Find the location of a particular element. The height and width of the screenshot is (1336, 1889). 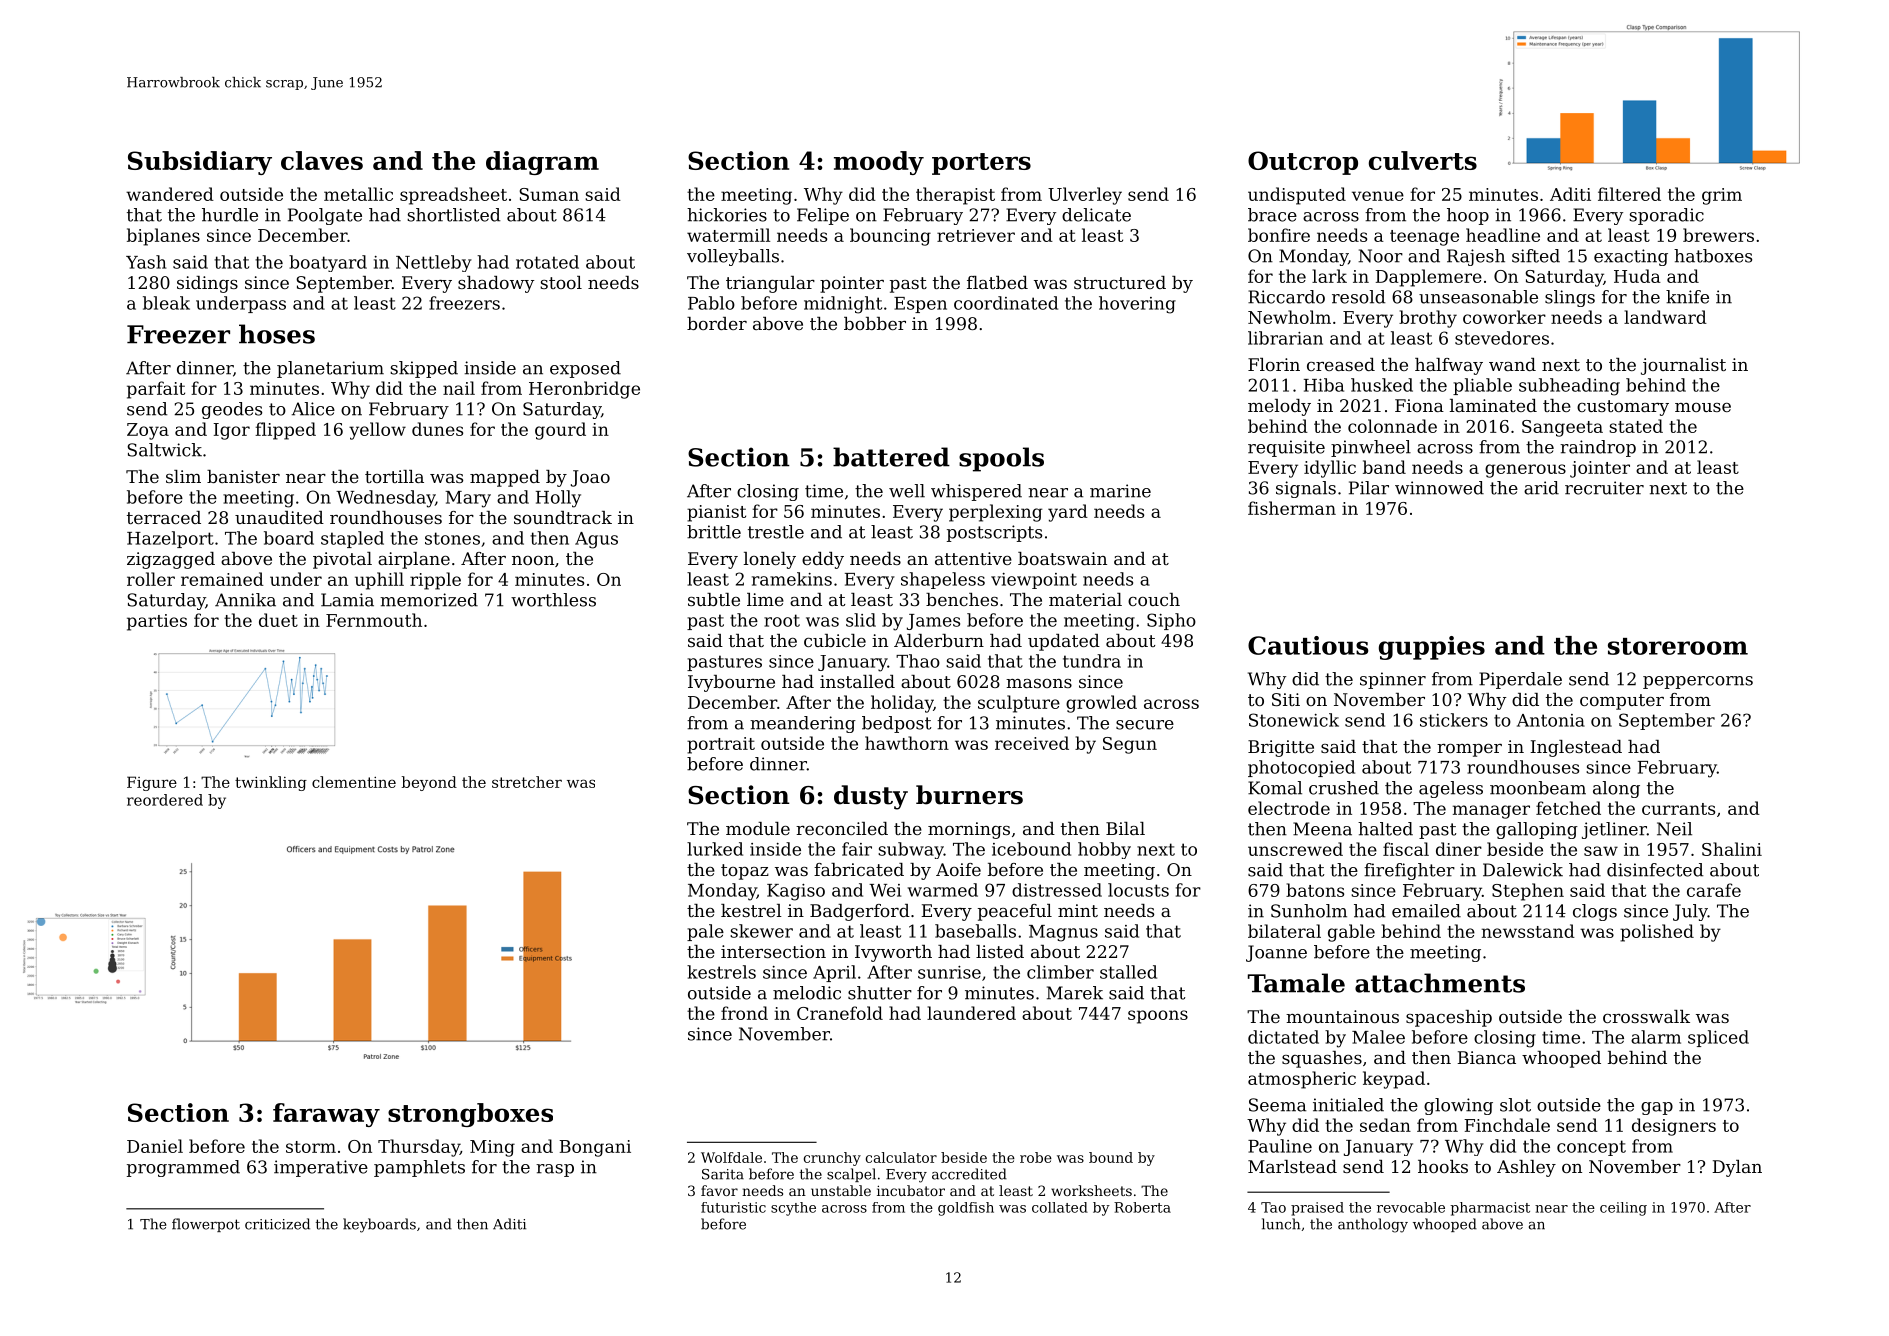

arid is located at coordinates (1541, 488).
